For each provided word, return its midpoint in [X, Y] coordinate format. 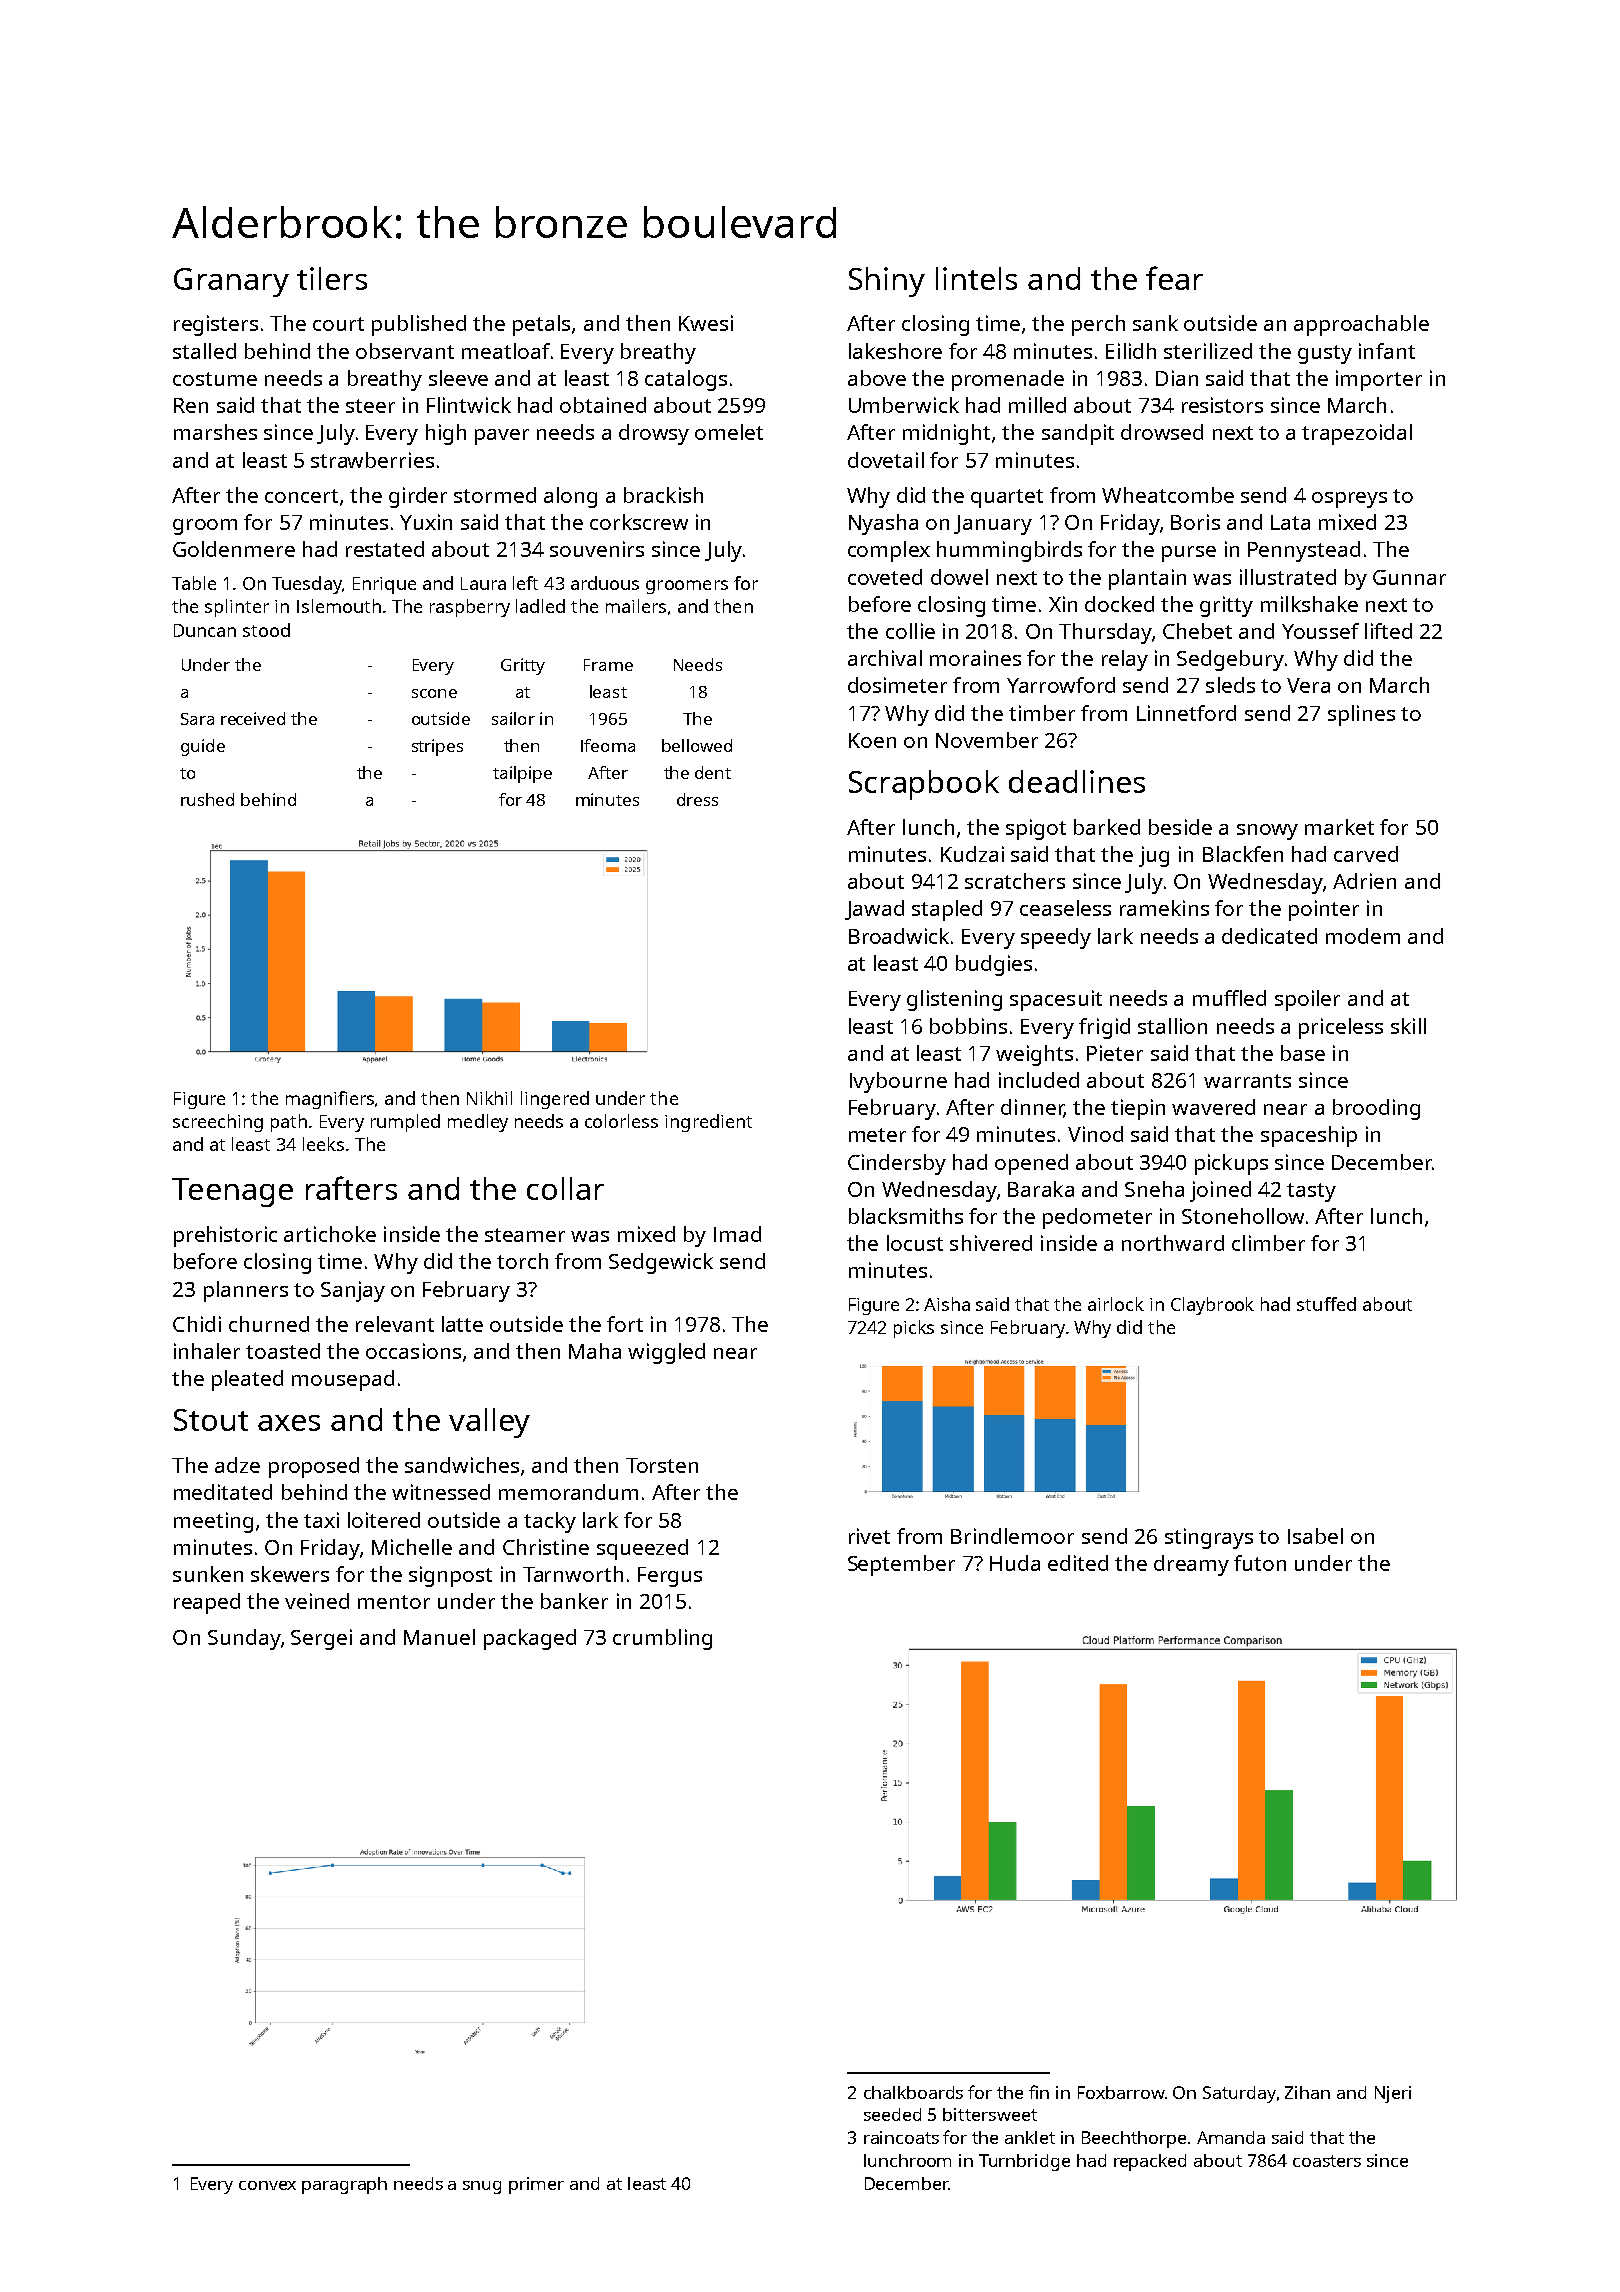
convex [267, 2185]
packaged [530, 1639]
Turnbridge [1024, 2162]
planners [246, 1291]
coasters [1327, 2161]
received [253, 718]
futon [1260, 1563]
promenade [1008, 380]
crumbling [662, 1639]
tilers [332, 278]
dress [697, 799]
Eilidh [1131, 351]
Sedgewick [661, 1263]
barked [1107, 827]
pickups [1231, 1164]
